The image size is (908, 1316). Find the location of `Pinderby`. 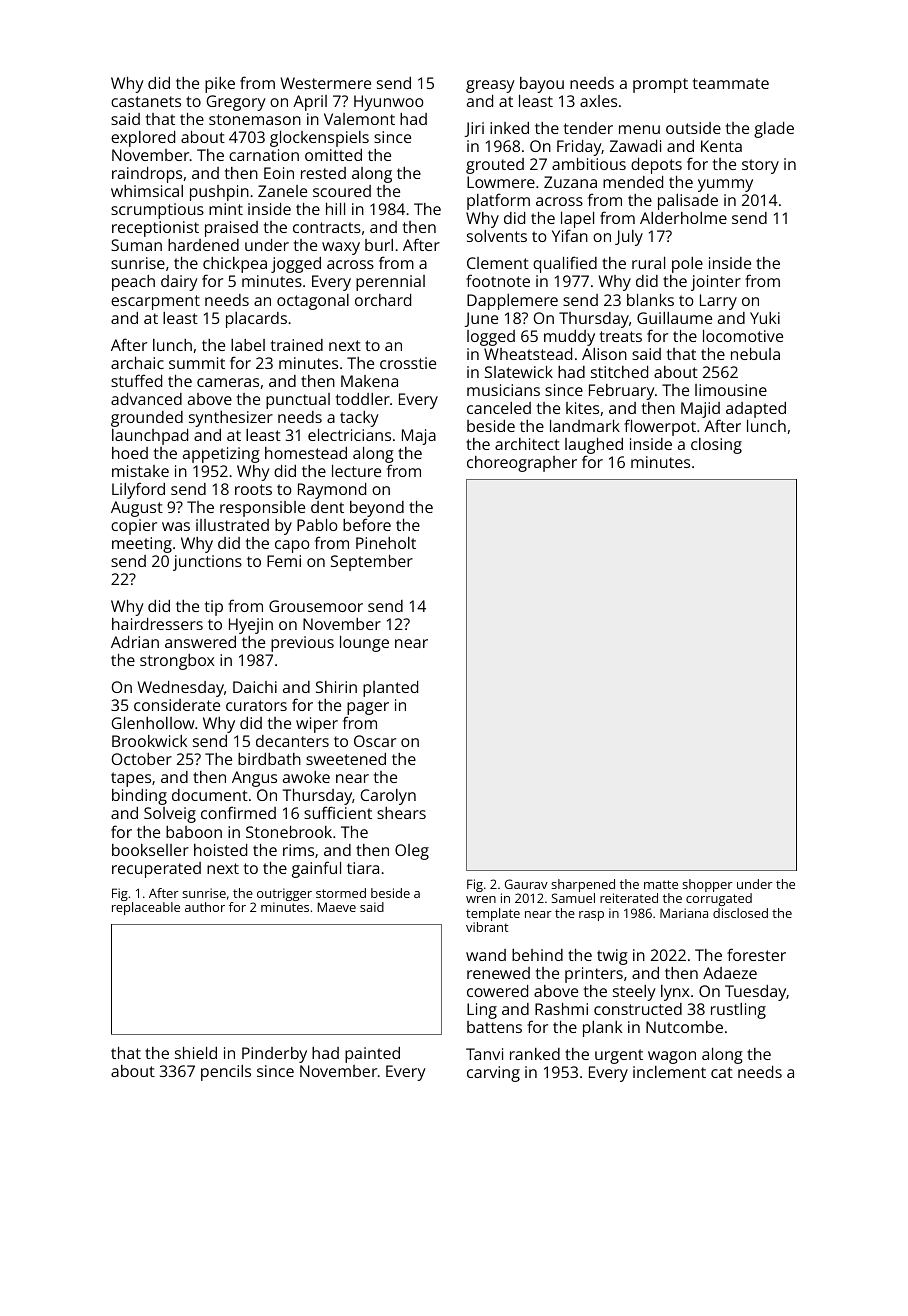

Pinderby is located at coordinates (274, 1055).
